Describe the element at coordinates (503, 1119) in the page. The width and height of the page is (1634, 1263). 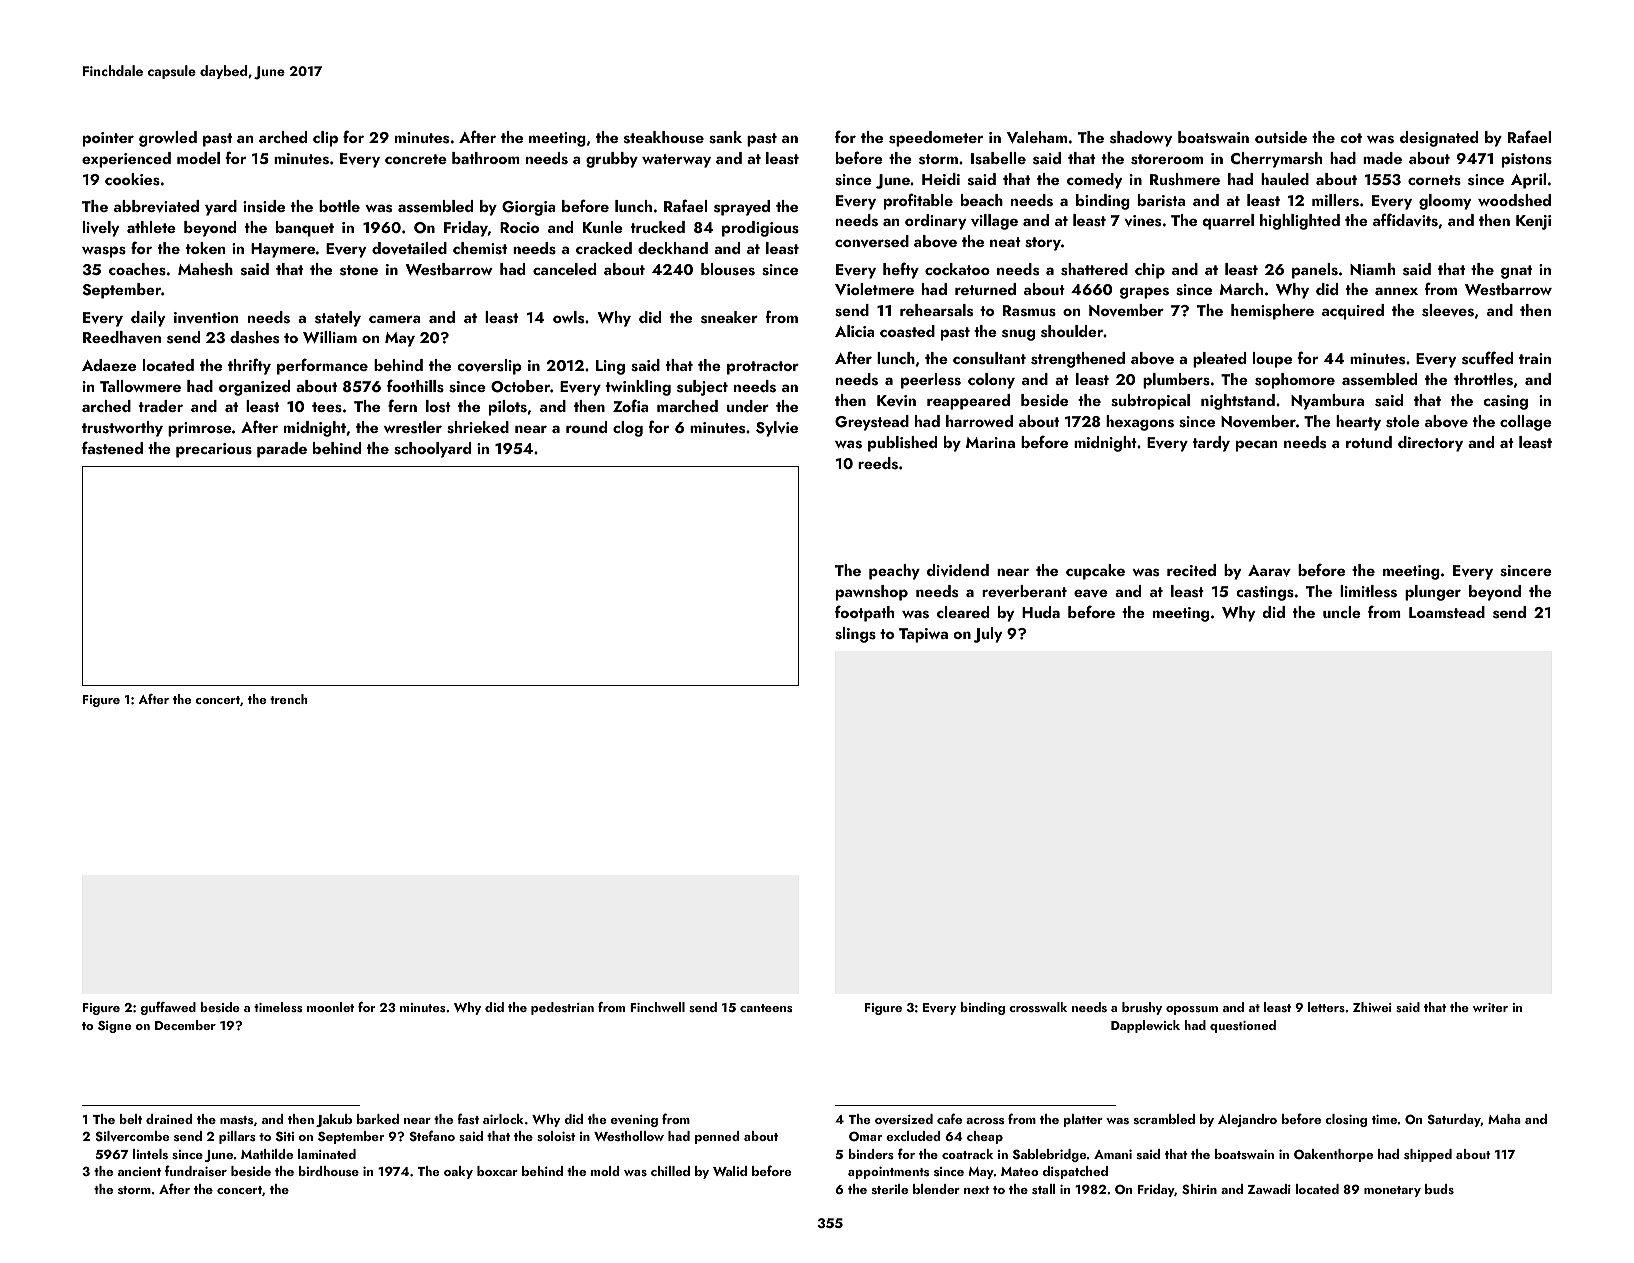
I see `airlock` at that location.
